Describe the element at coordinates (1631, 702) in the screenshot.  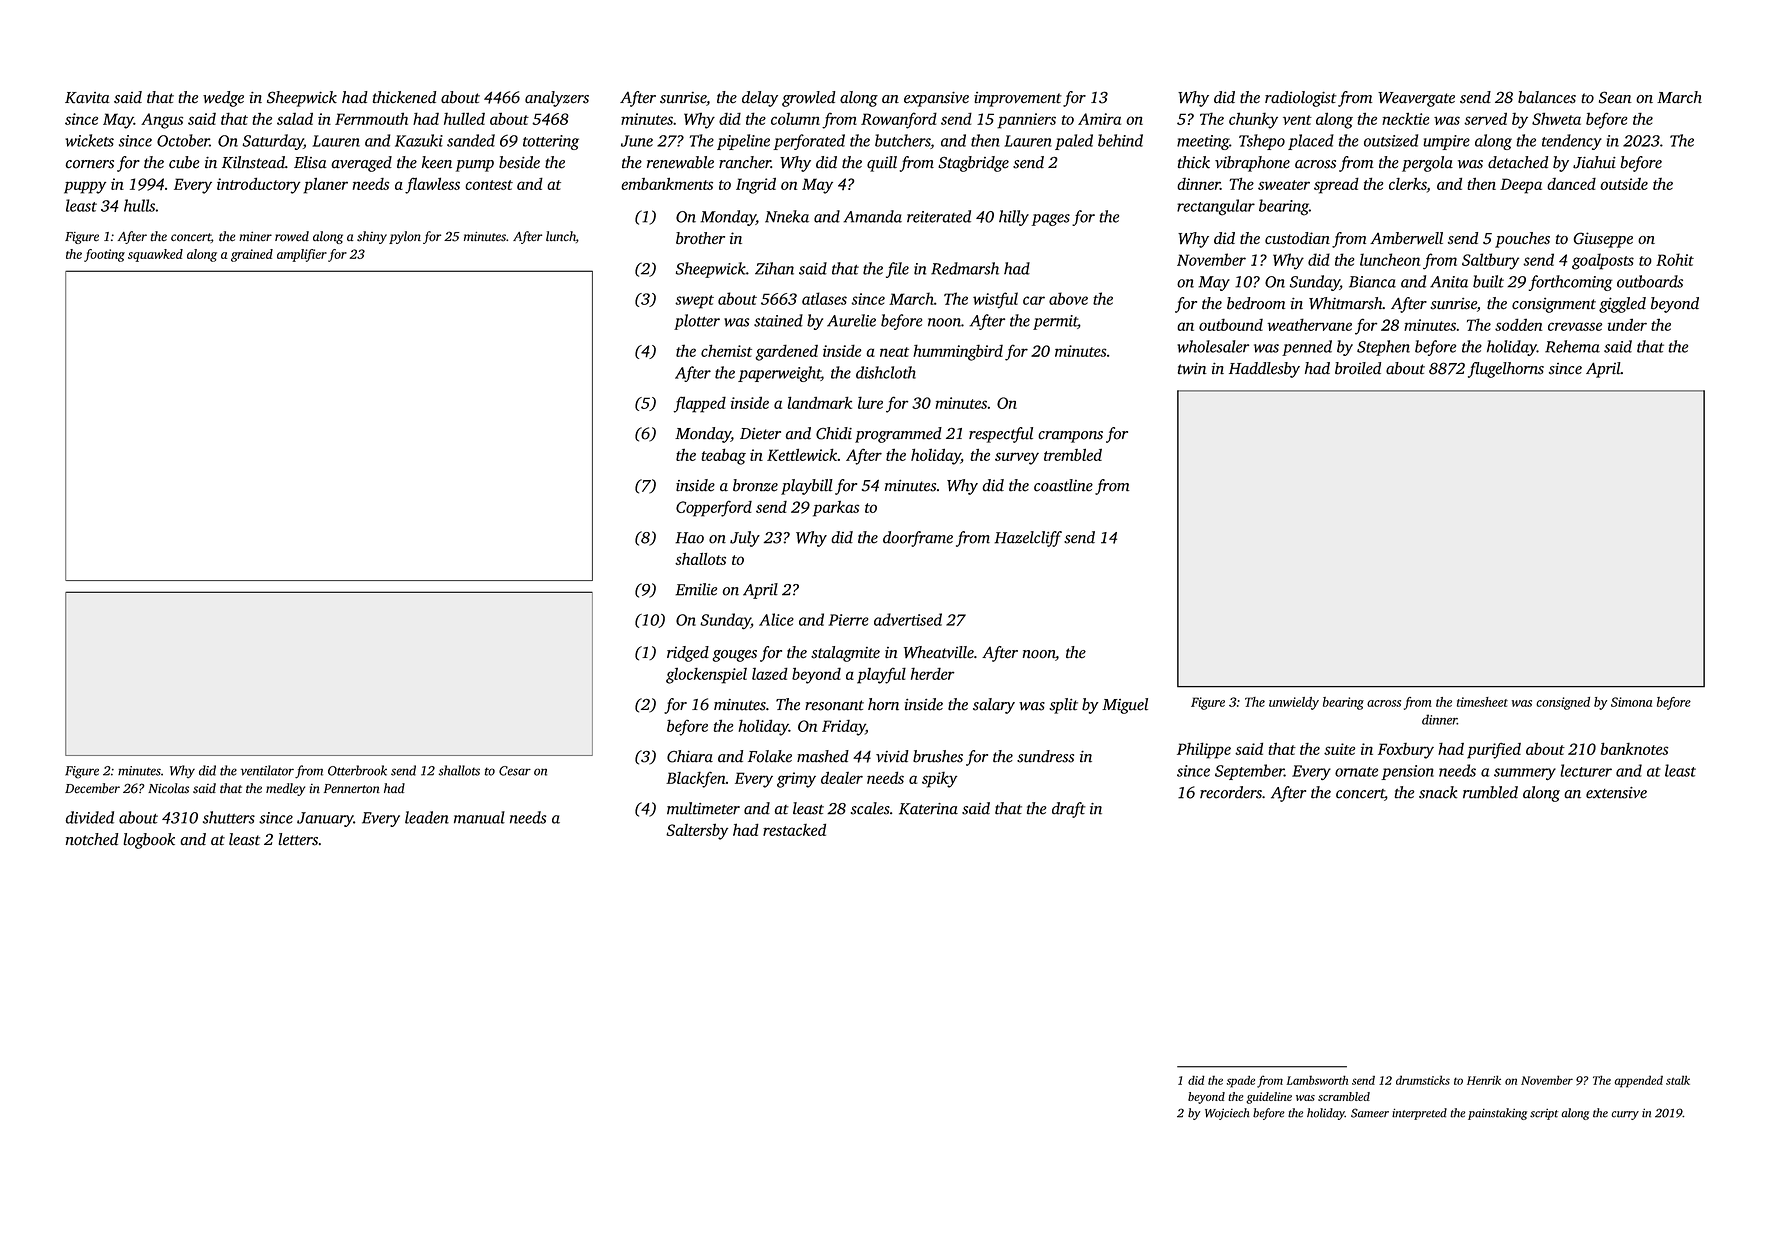
I see `Simona` at that location.
